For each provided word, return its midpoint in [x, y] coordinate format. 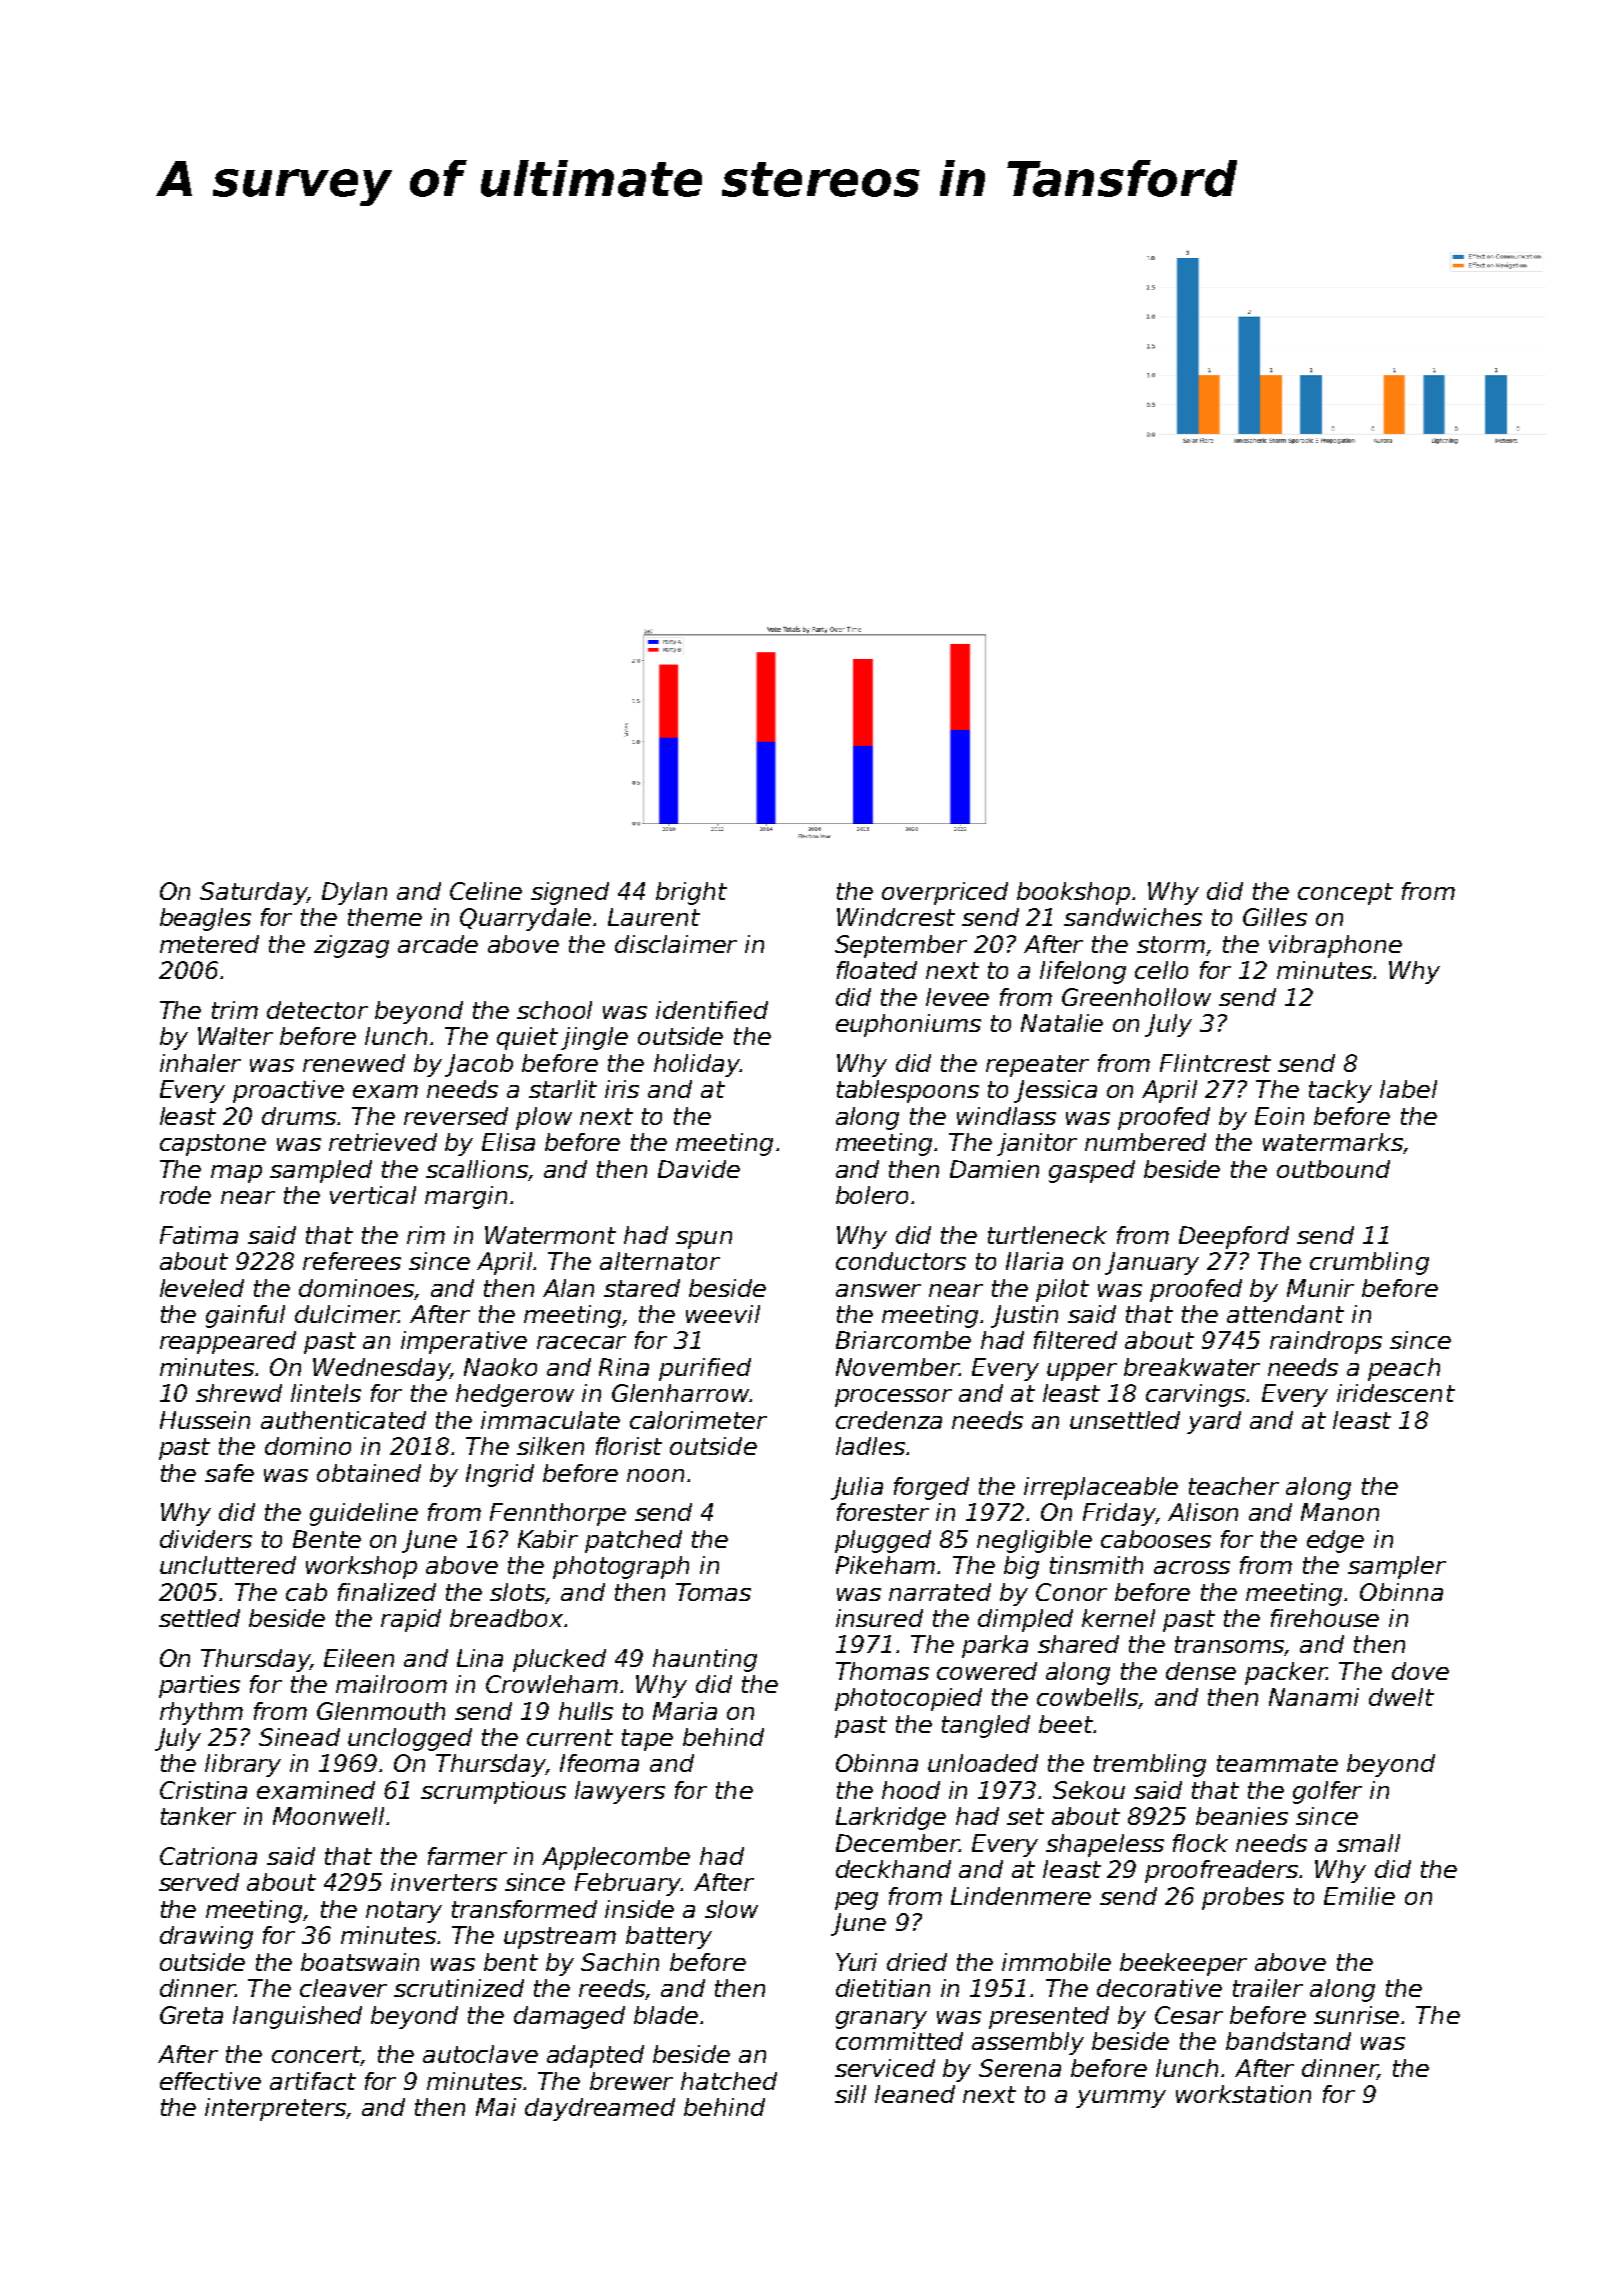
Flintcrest [1215, 1063]
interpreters [275, 2109]
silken [550, 1446]
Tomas [713, 1592]
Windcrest [896, 917]
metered [209, 944]
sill [850, 2094]
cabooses [1156, 1539]
